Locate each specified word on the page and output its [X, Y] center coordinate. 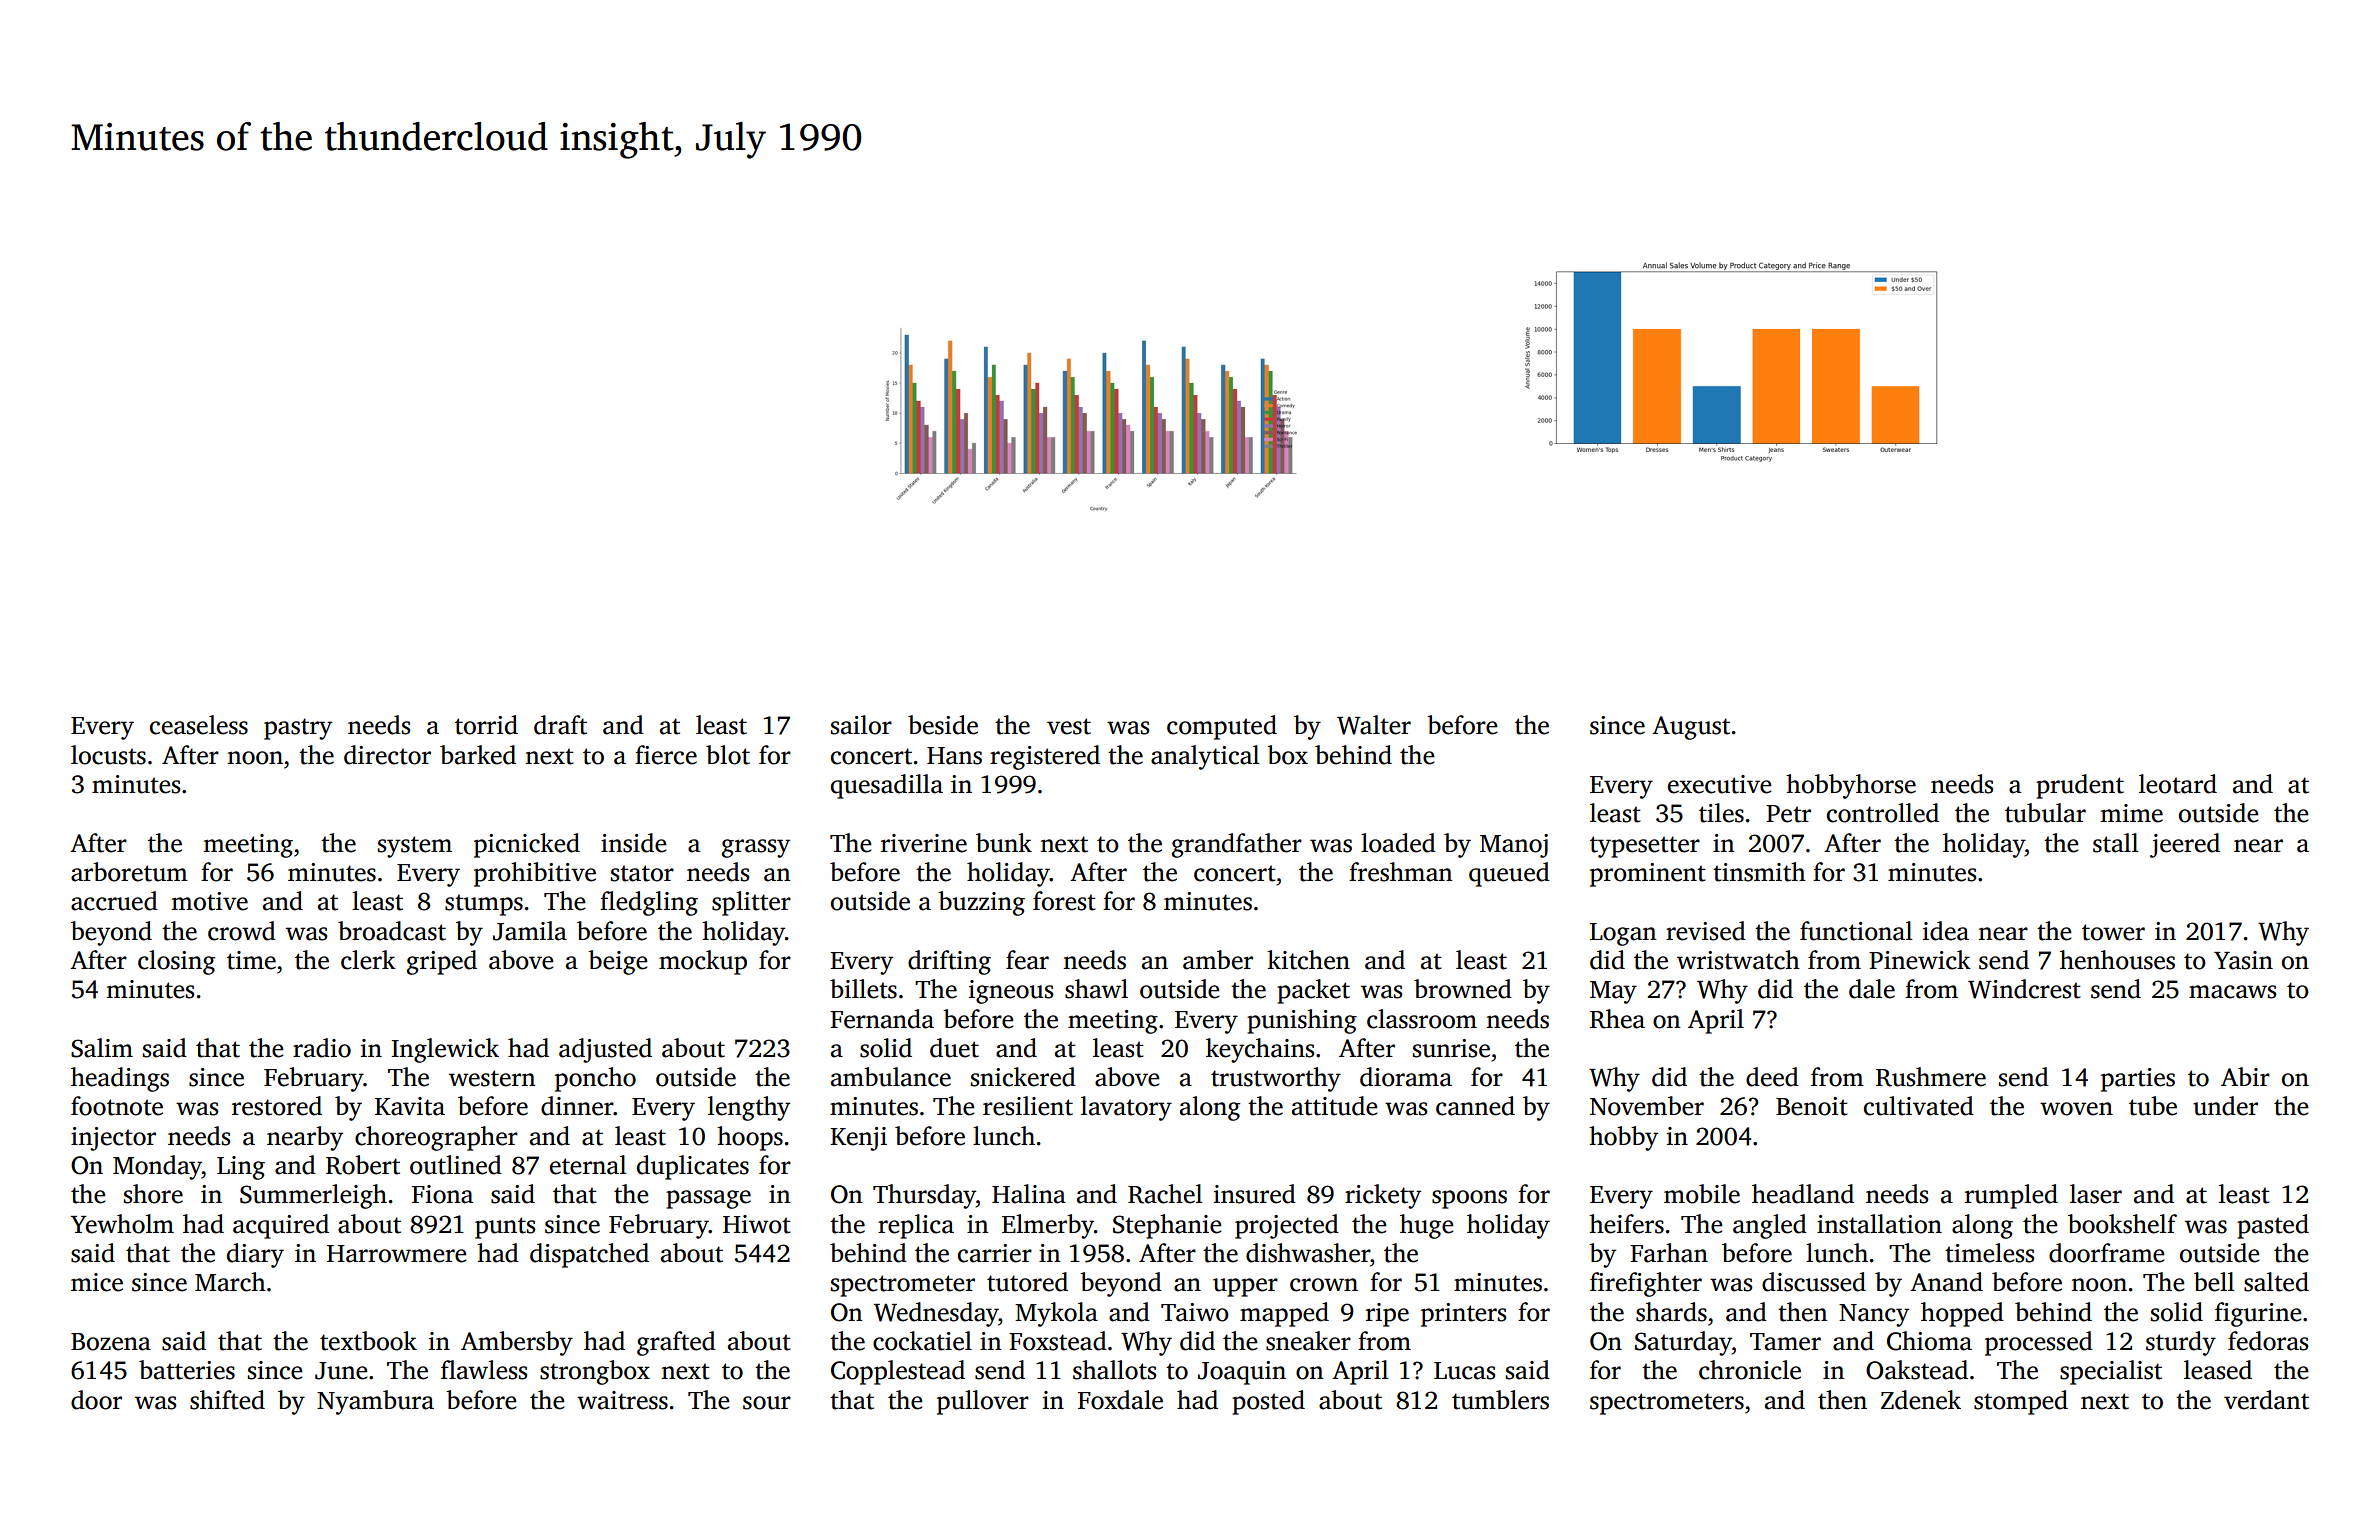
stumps [484, 905]
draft [560, 725]
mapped [1284, 1314]
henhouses [2117, 960]
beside [943, 725]
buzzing [981, 903]
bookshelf [2122, 1224]
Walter [1374, 725]
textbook [368, 1341]
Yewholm [122, 1224]
